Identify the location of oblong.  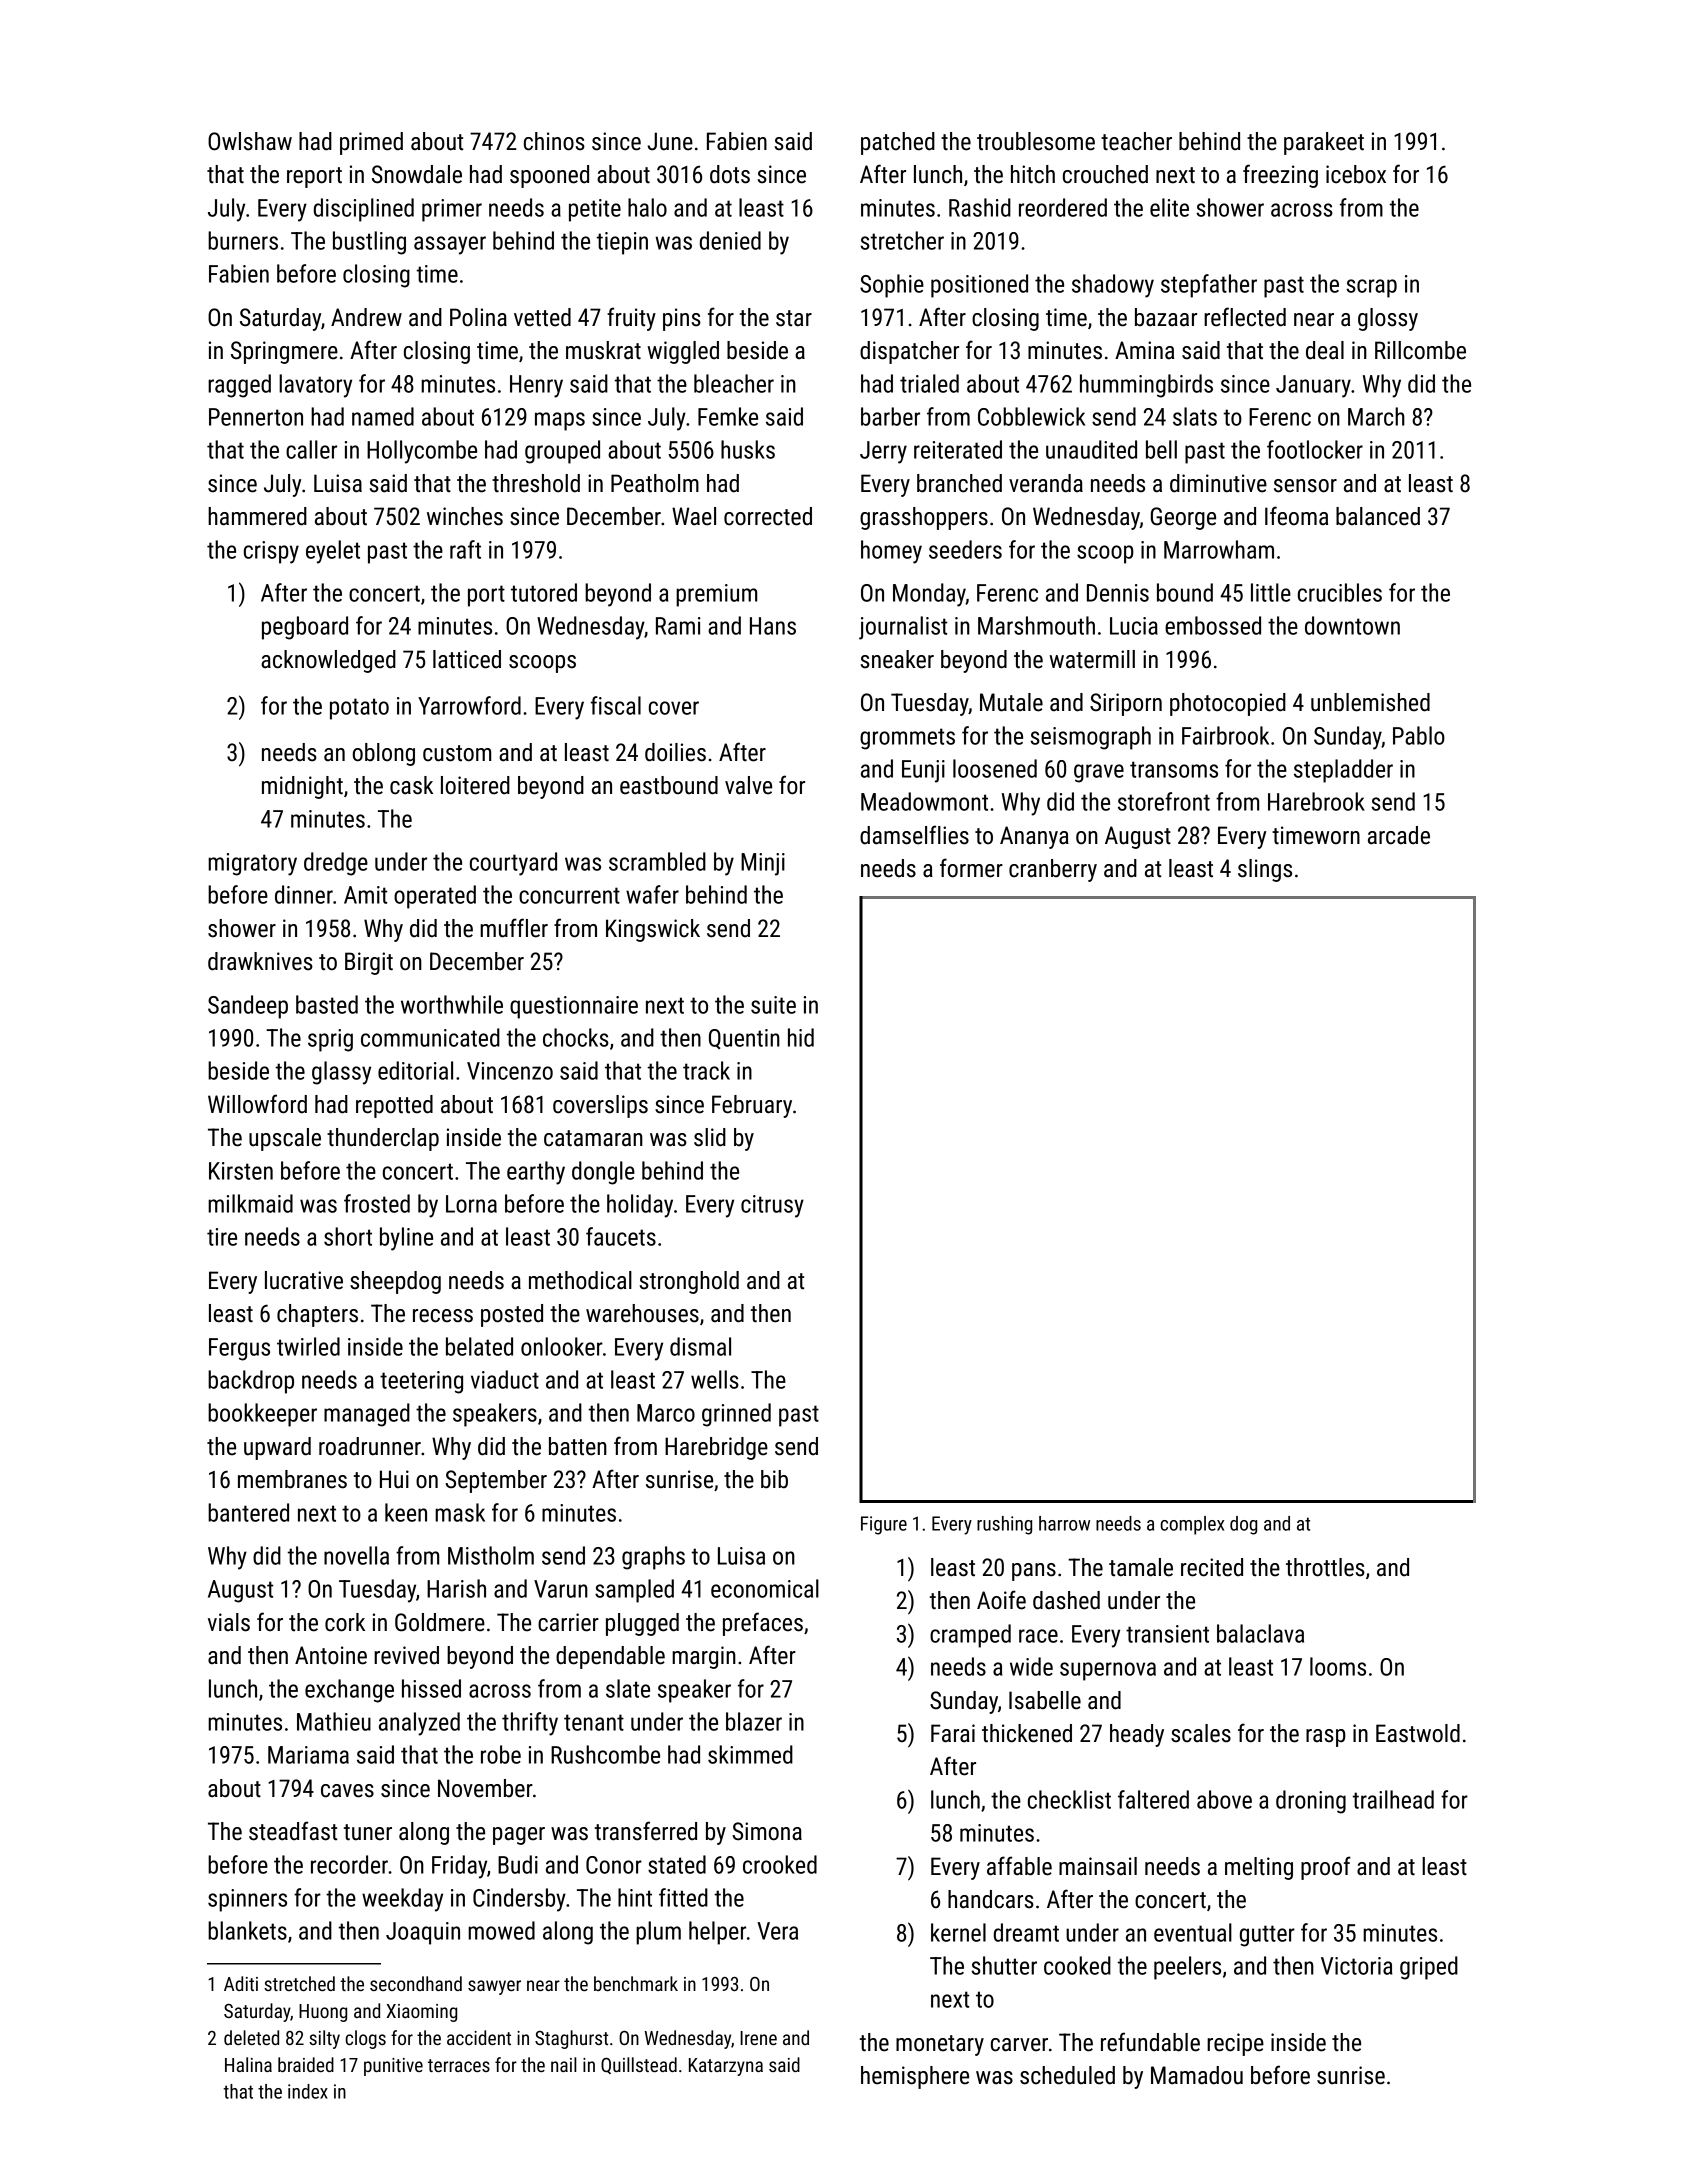
(384, 754).
